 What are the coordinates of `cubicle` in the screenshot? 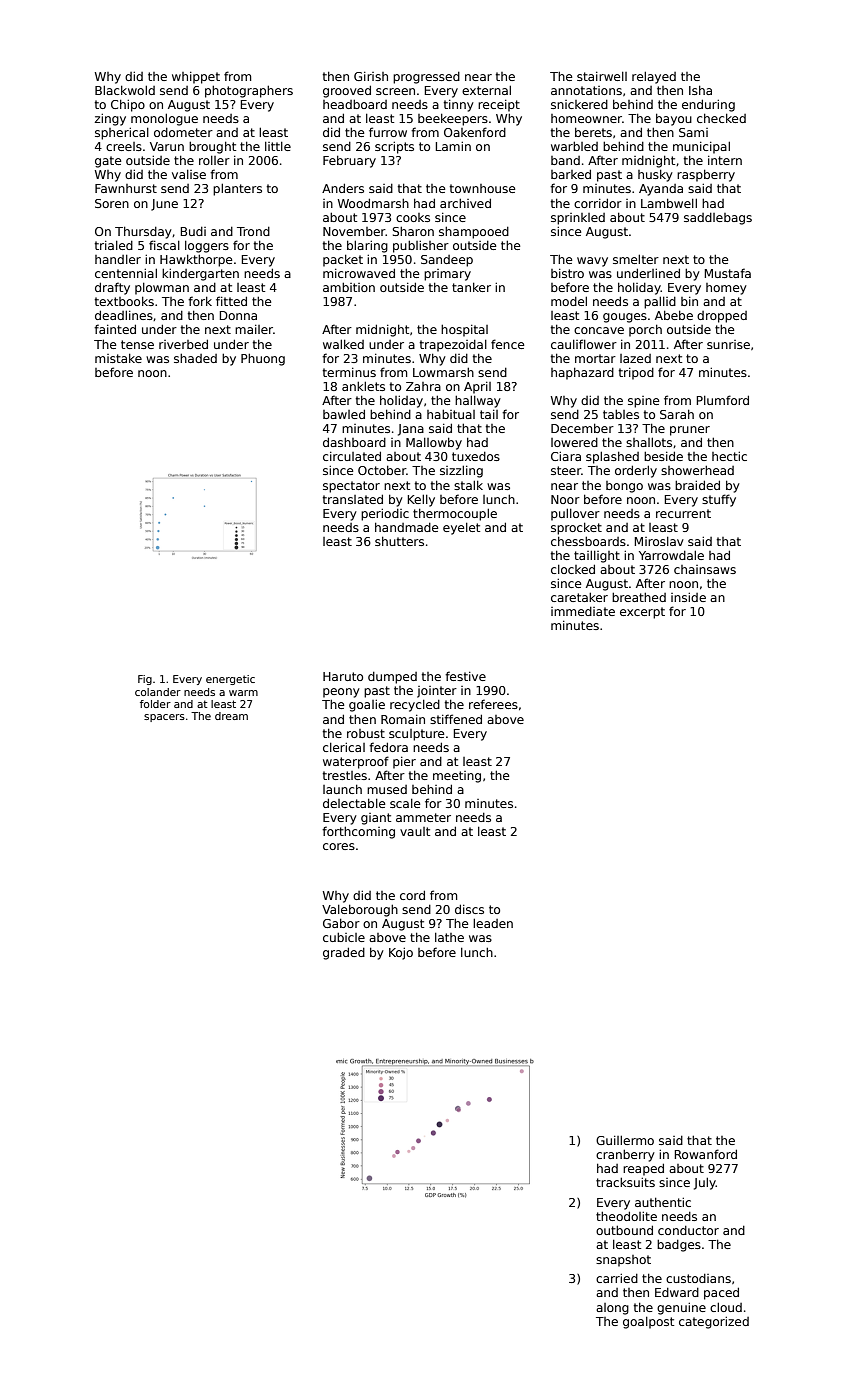 It's located at (344, 937).
